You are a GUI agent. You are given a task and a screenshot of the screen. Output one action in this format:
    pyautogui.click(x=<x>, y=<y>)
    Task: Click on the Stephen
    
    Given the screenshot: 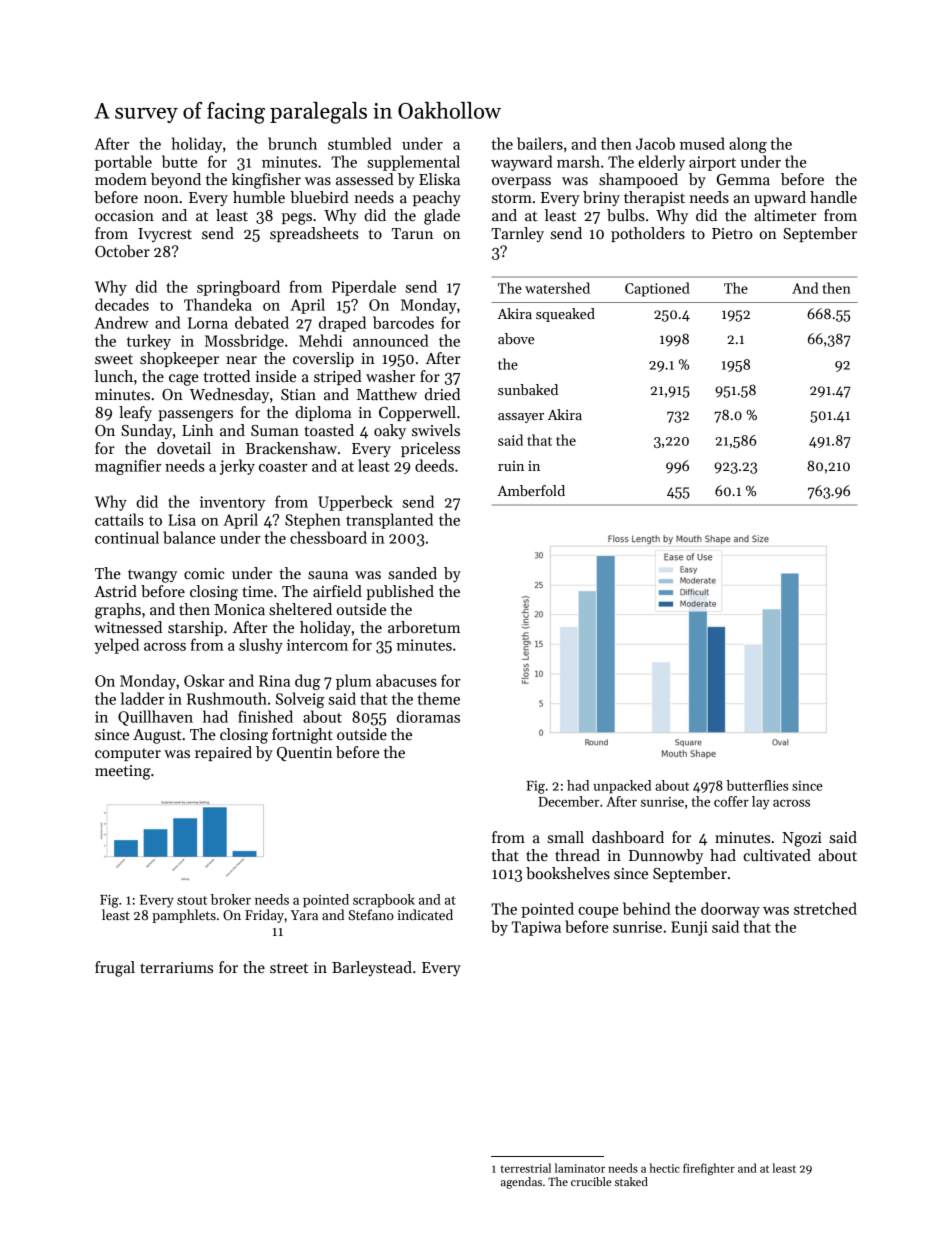 What is the action you would take?
    pyautogui.click(x=313, y=521)
